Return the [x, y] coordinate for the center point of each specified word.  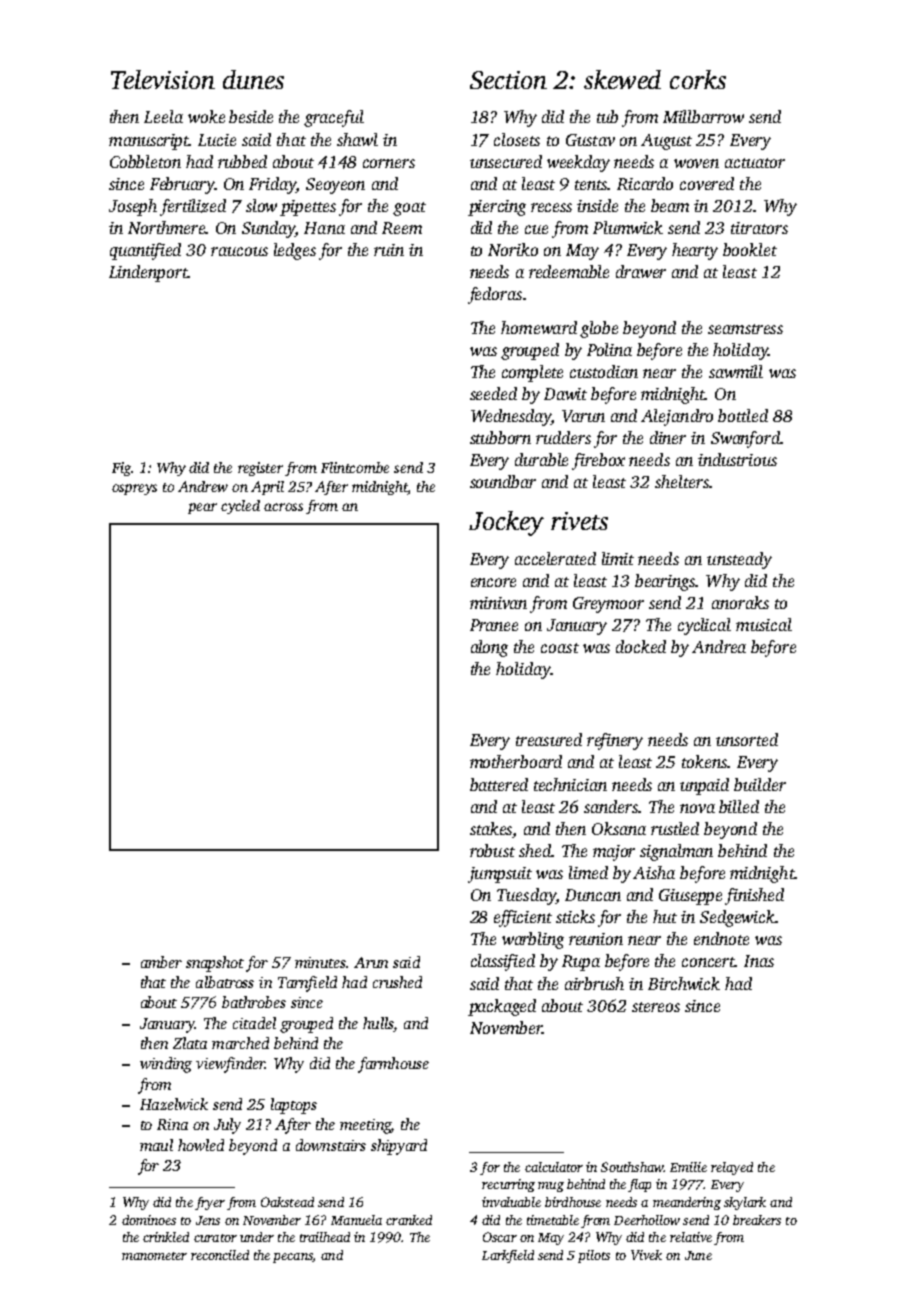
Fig [121, 469]
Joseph [133, 207]
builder [760, 784]
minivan [498, 603]
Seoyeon [335, 186]
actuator [755, 163]
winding [166, 1065]
